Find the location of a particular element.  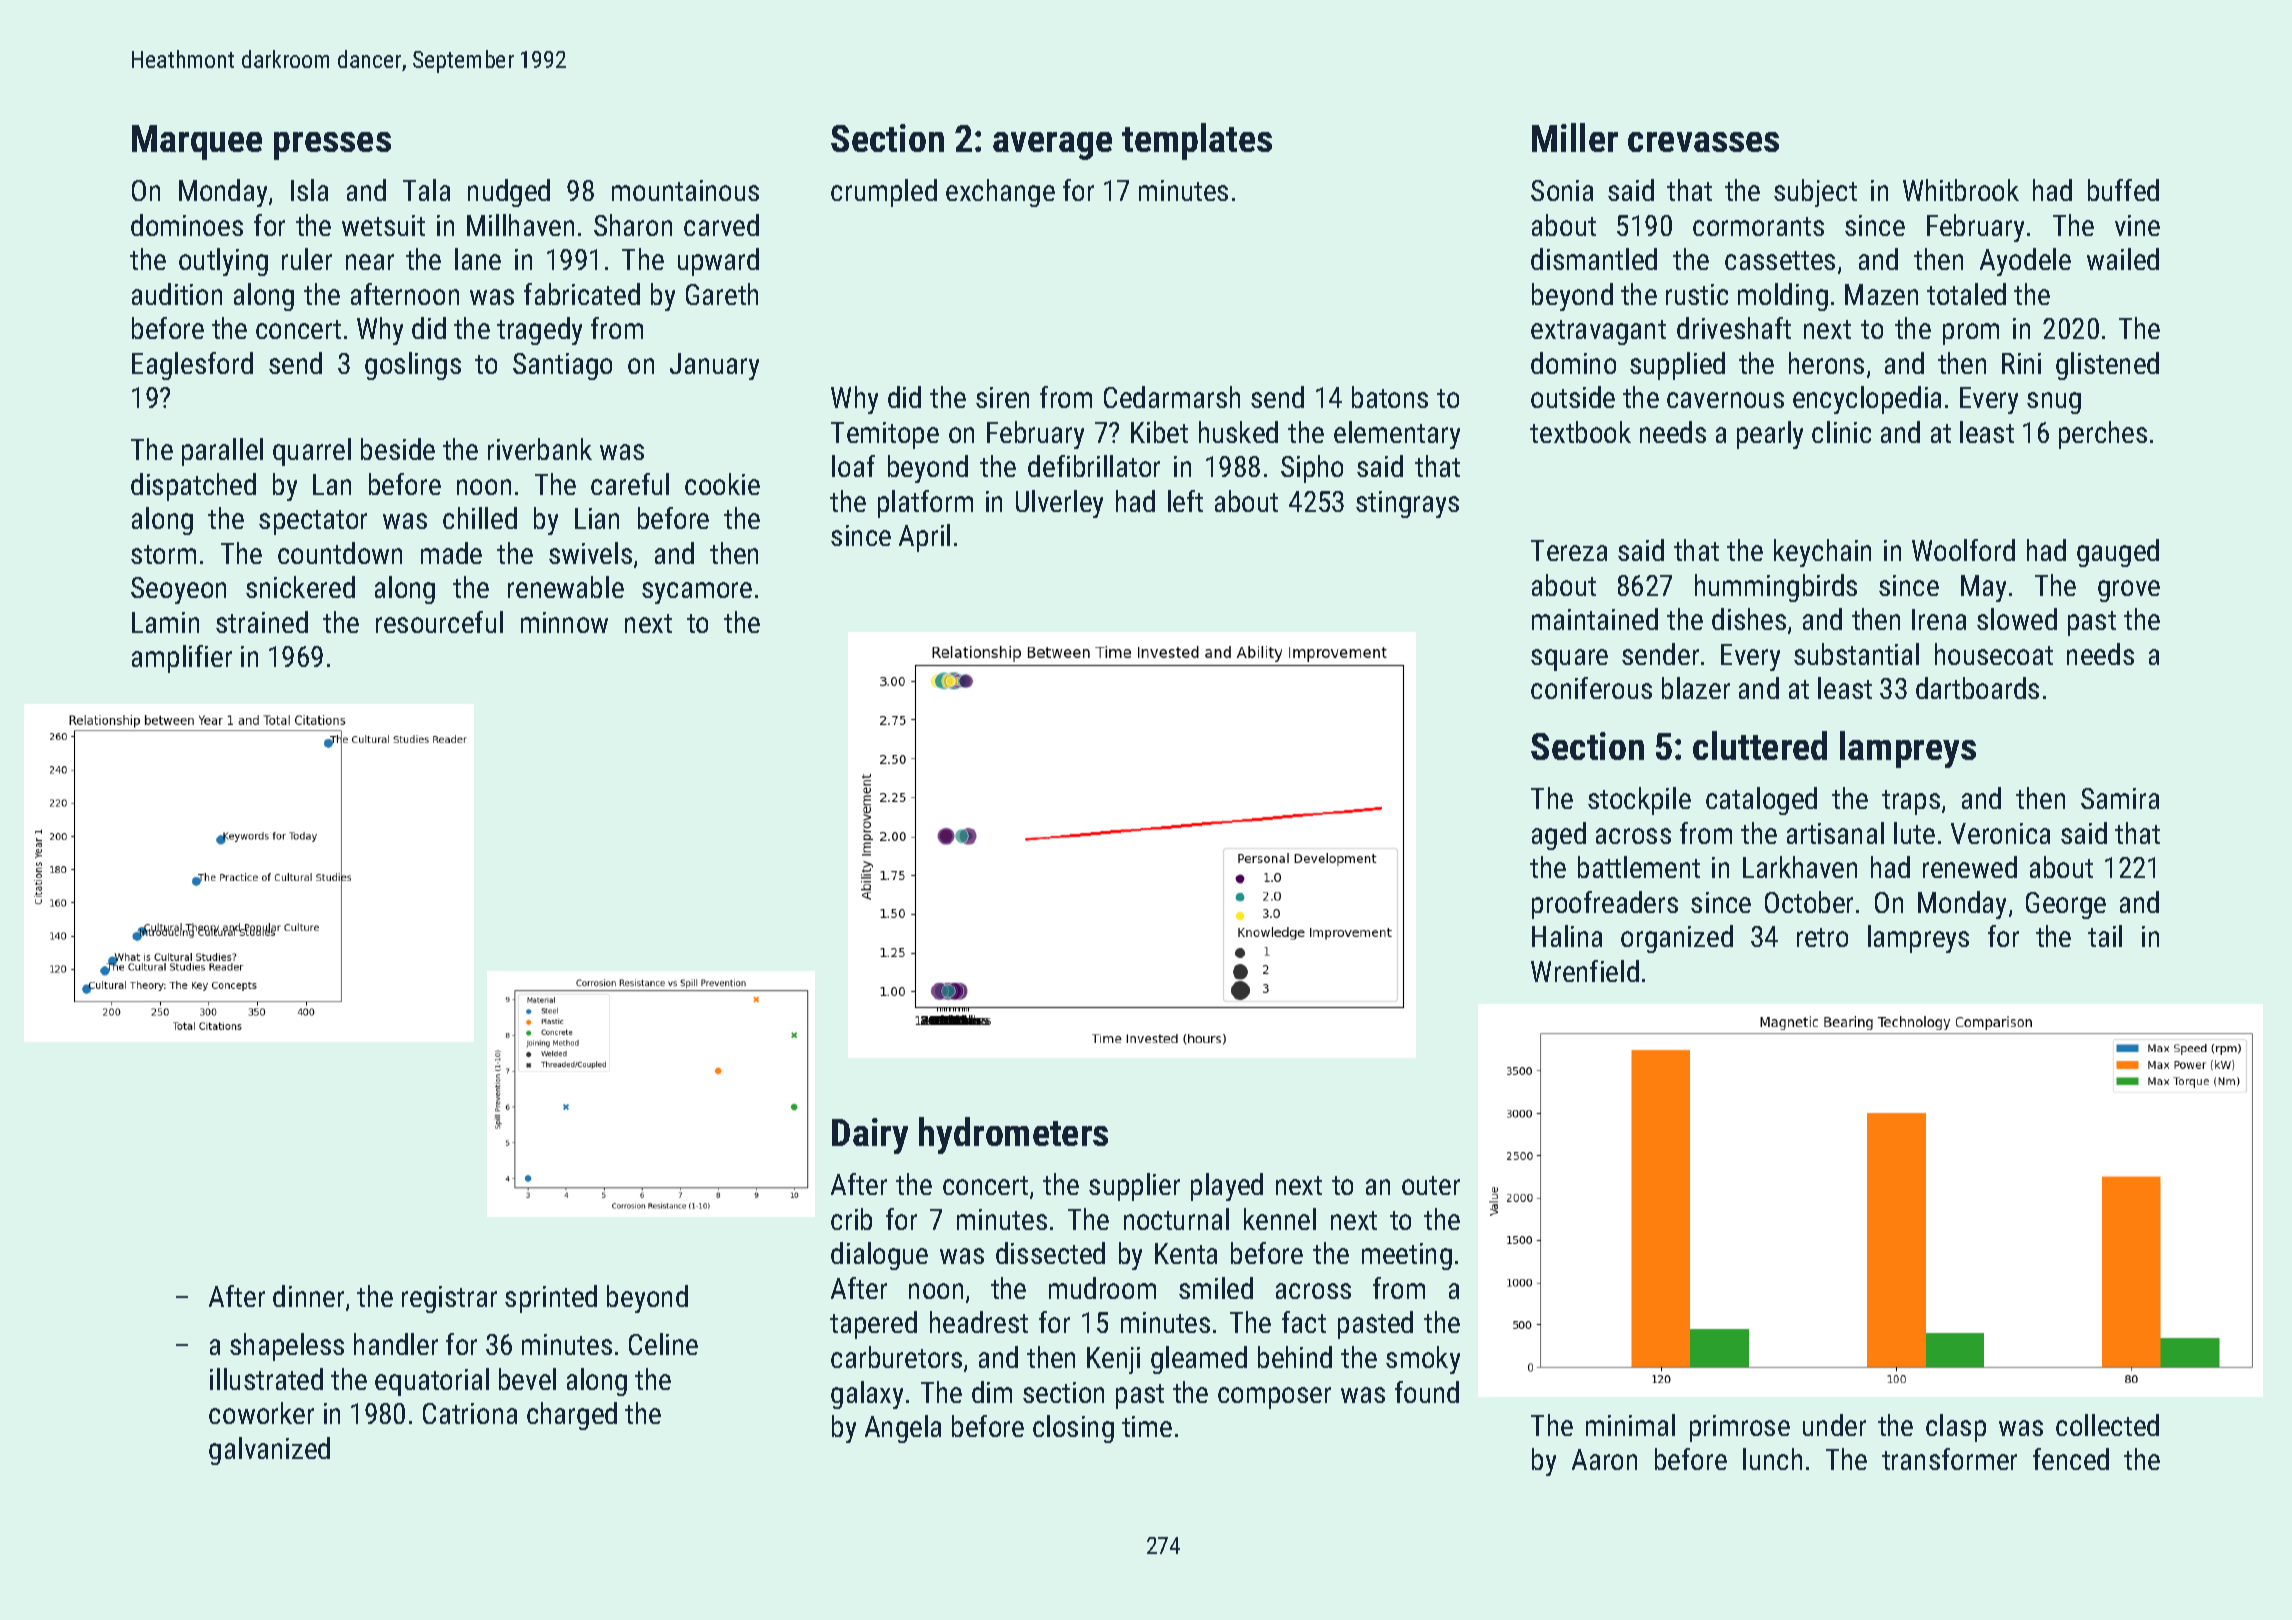

amplifier is located at coordinates (182, 659).
